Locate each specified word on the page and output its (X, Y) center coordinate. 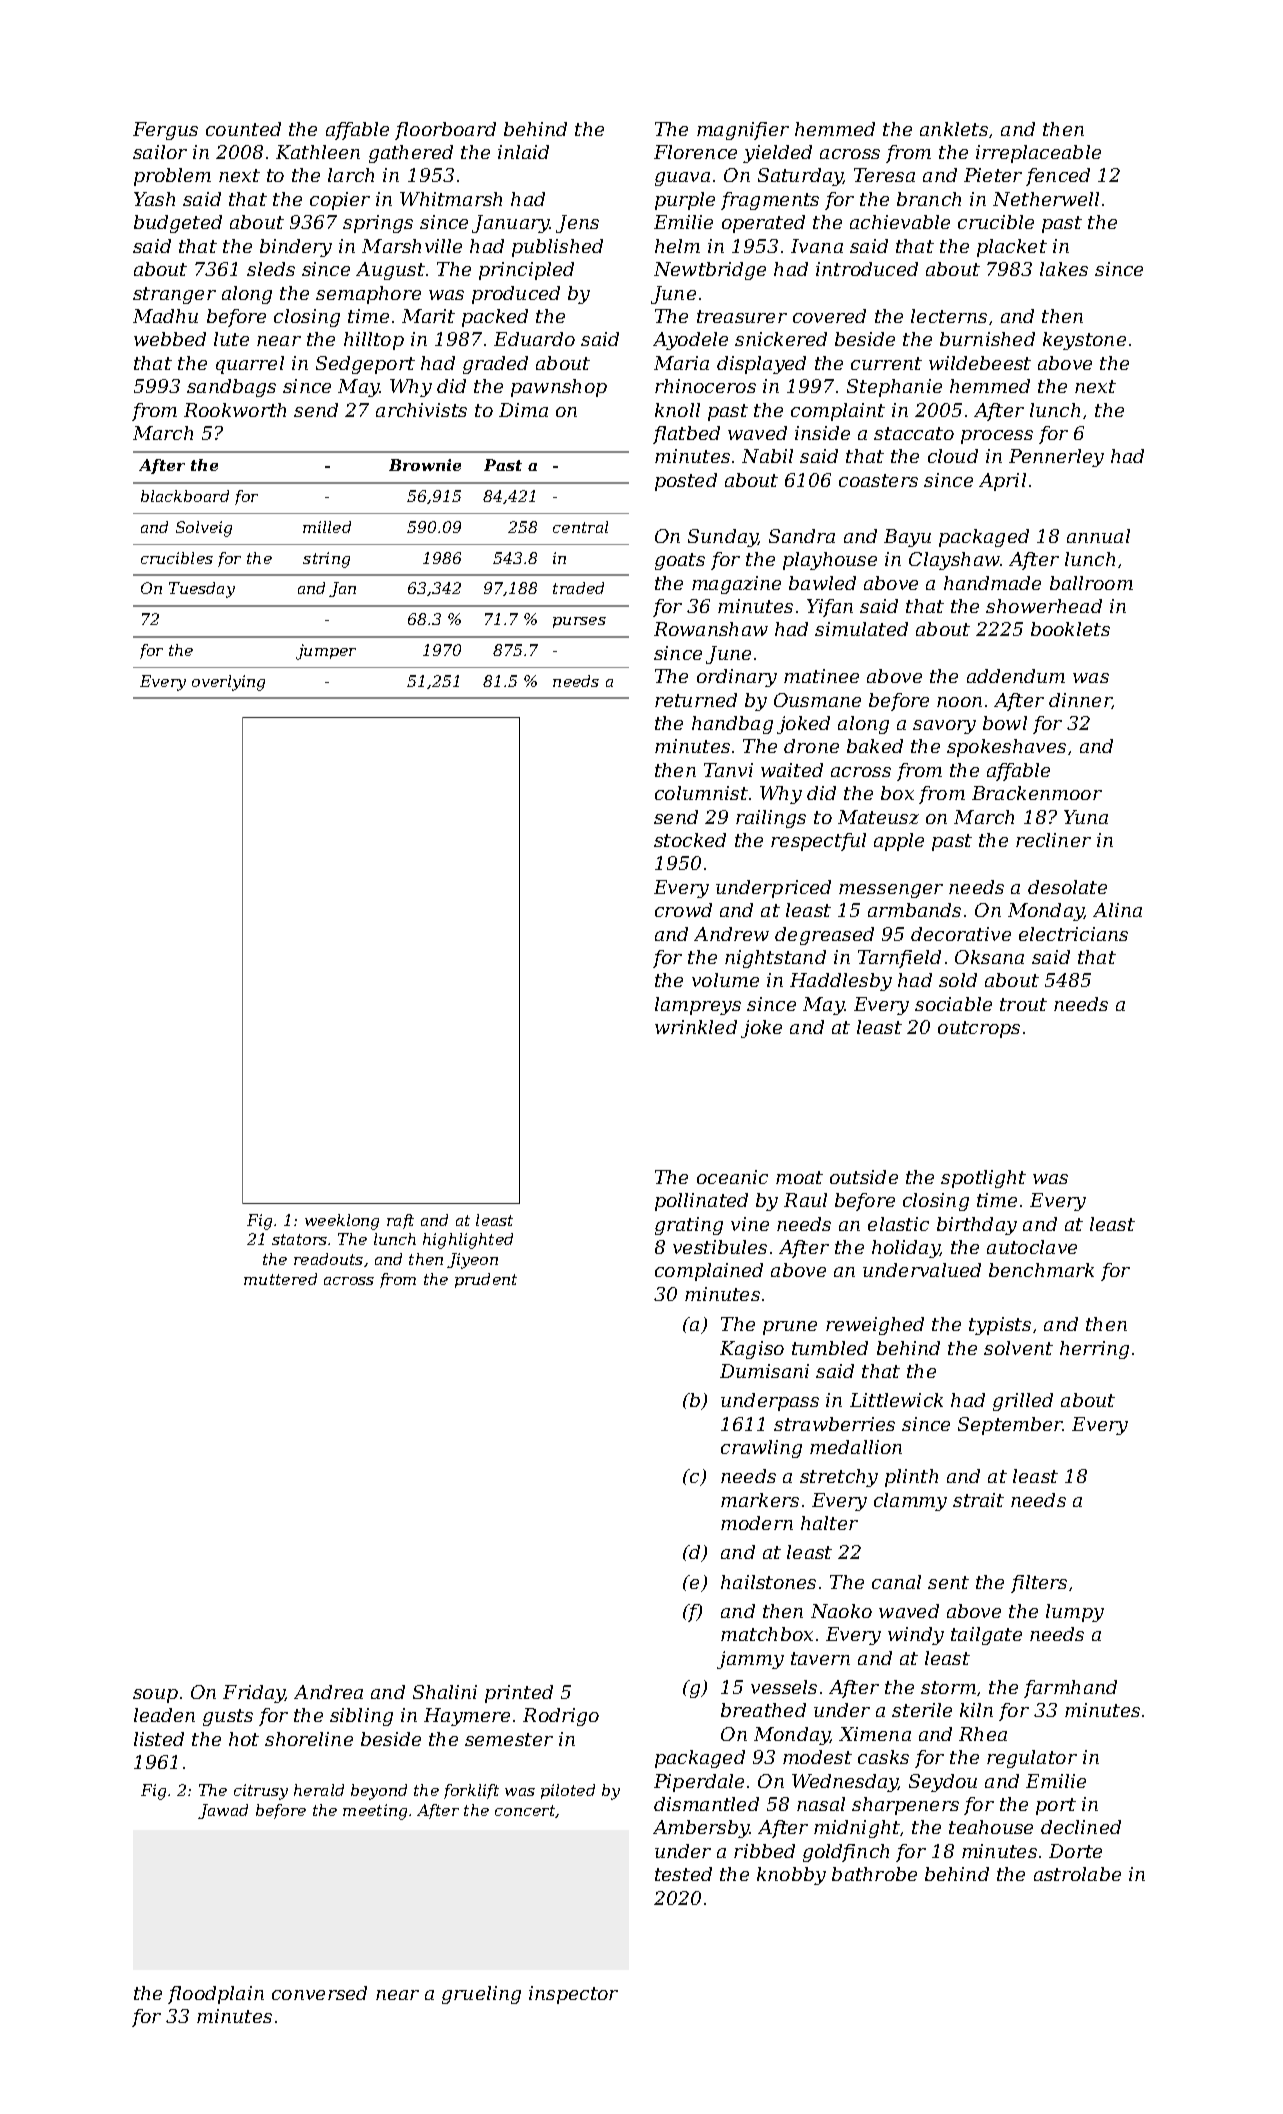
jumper (326, 652)
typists (1000, 1326)
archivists (421, 410)
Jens (577, 224)
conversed (319, 1993)
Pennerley (1056, 458)
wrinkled (696, 1027)
